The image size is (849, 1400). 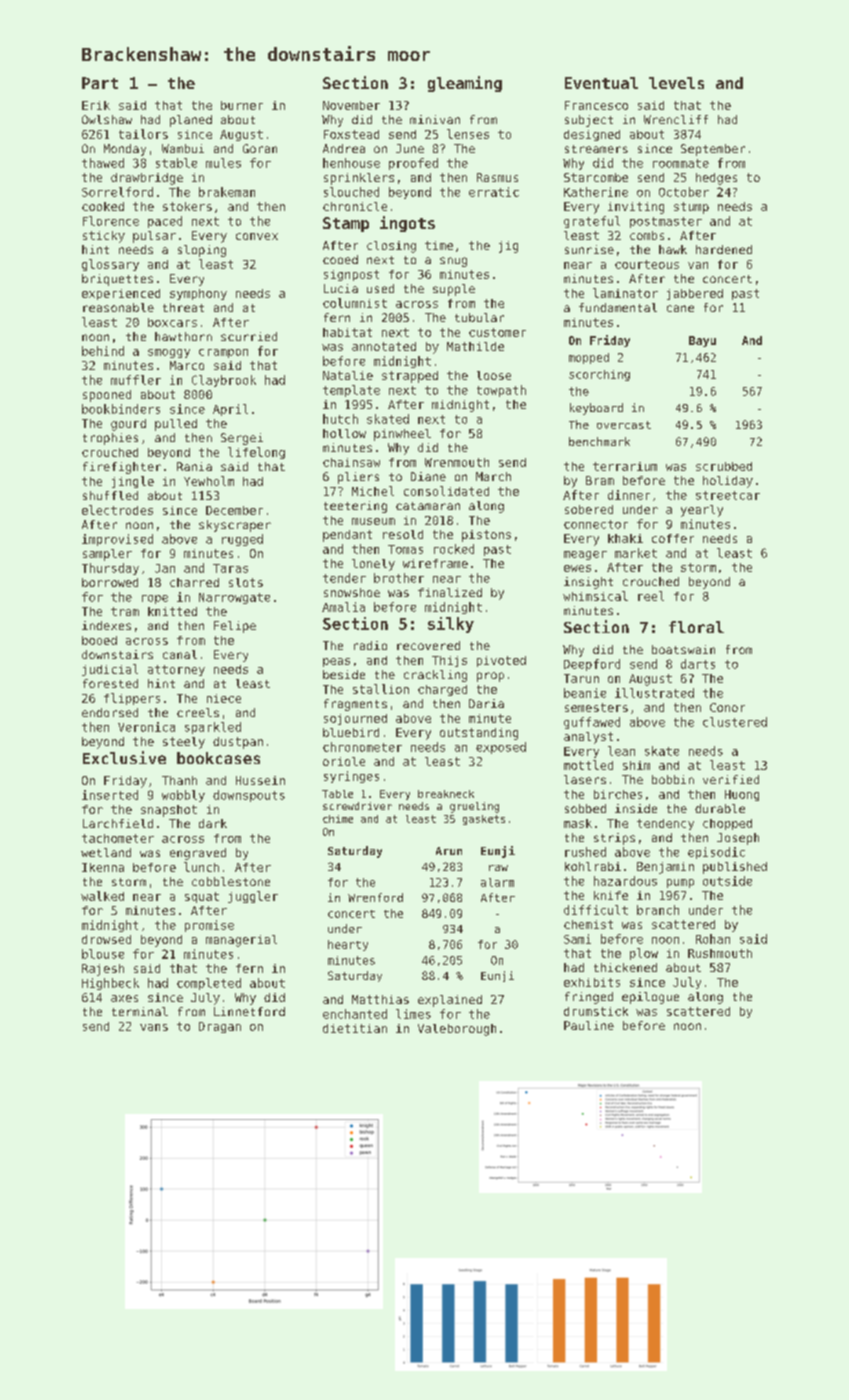 What do you see at coordinates (676, 83) in the page?
I see `levels` at bounding box center [676, 83].
